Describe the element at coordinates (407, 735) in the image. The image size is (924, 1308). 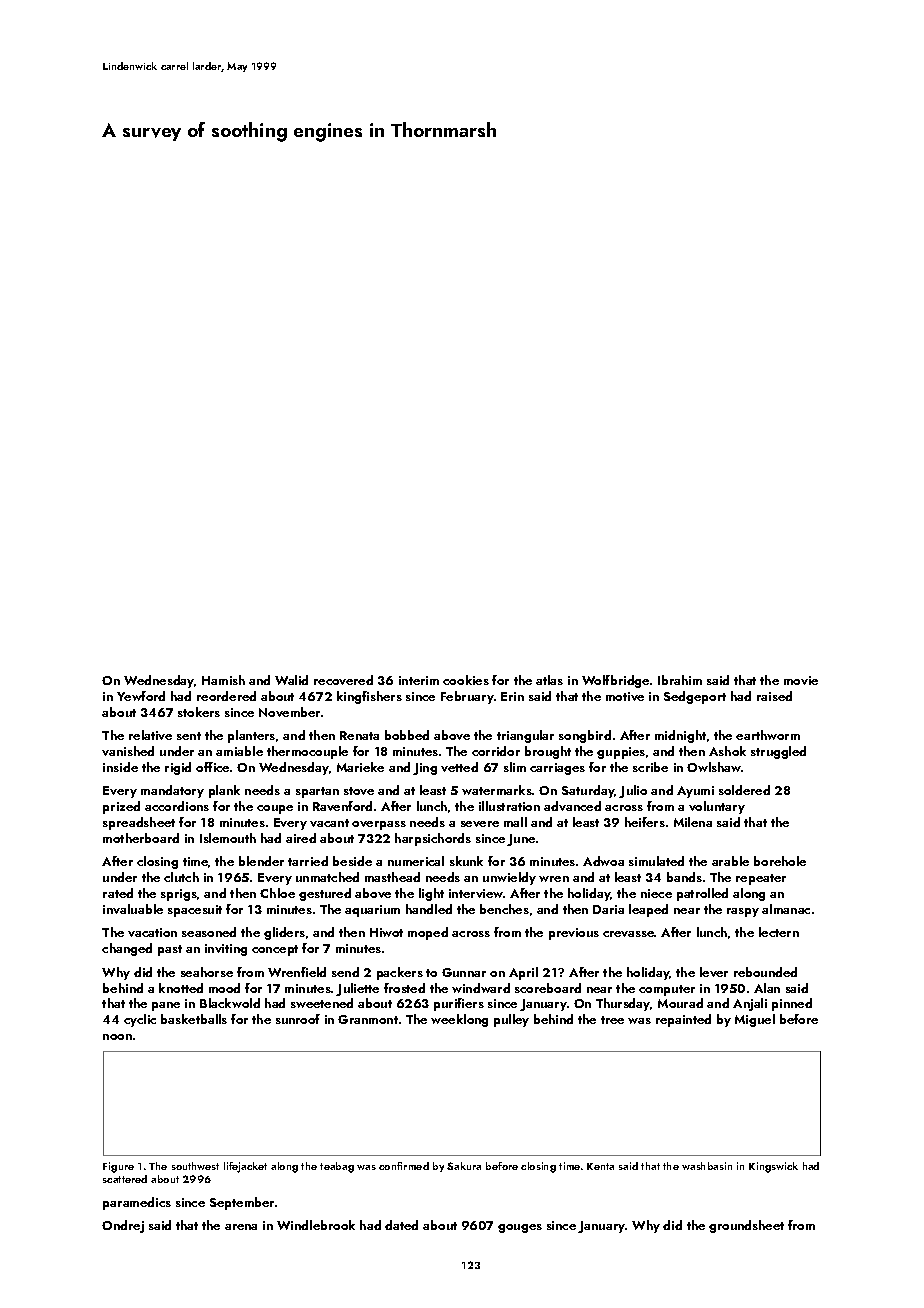
I see `bobbed` at that location.
